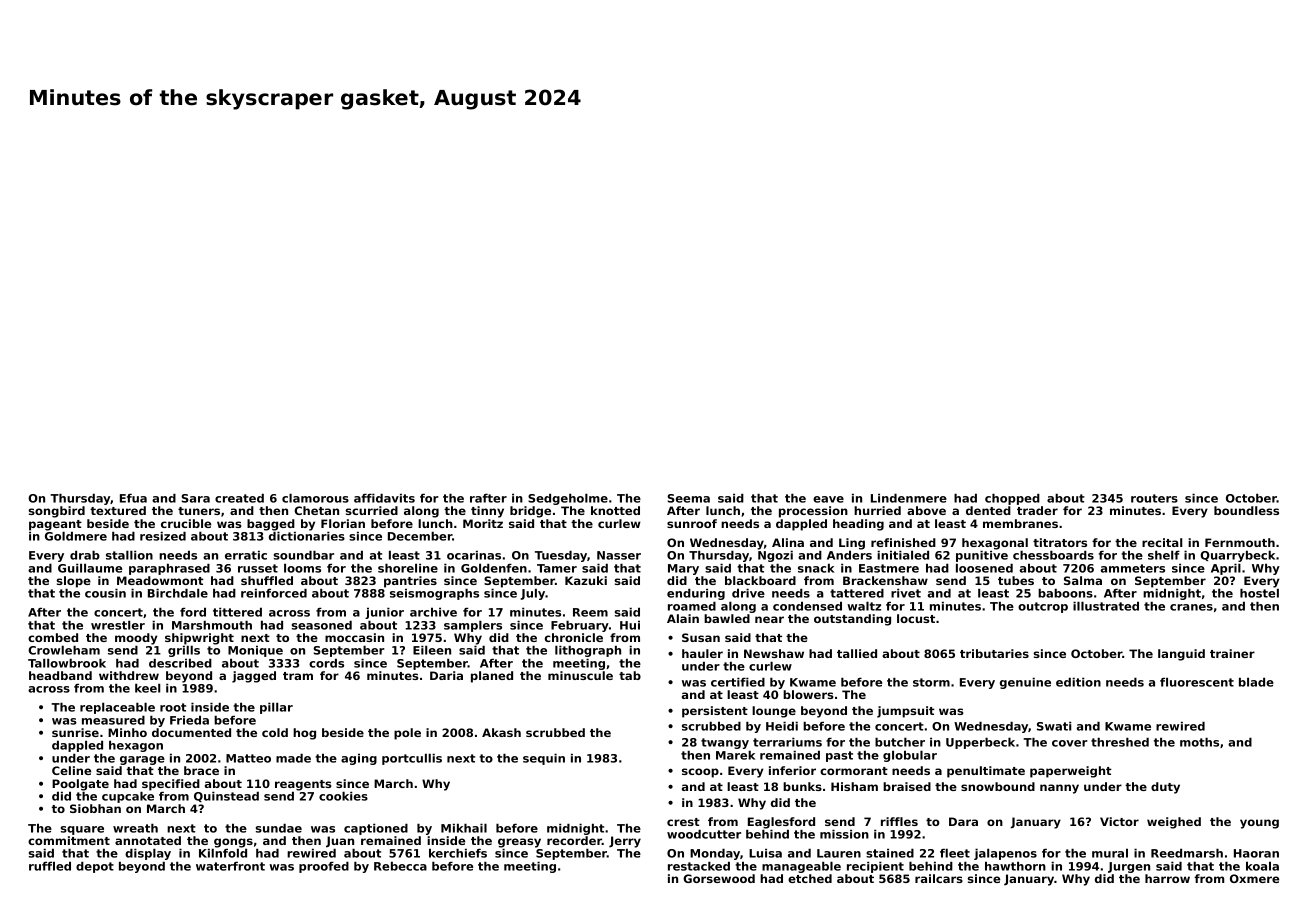 Image resolution: width=1308 pixels, height=924 pixels. I want to click on created, so click(239, 498).
